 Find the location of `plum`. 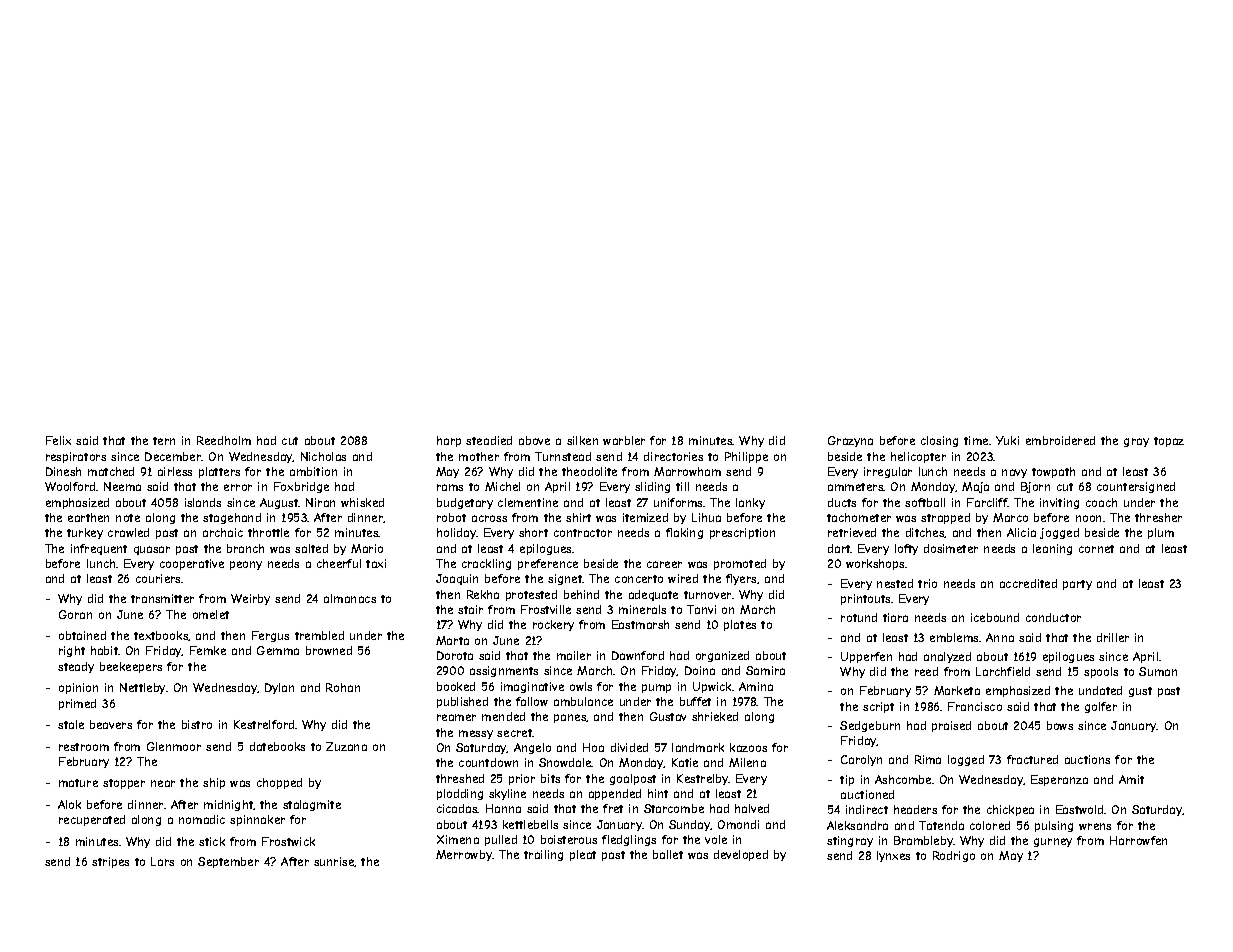

plum is located at coordinates (1161, 533).
